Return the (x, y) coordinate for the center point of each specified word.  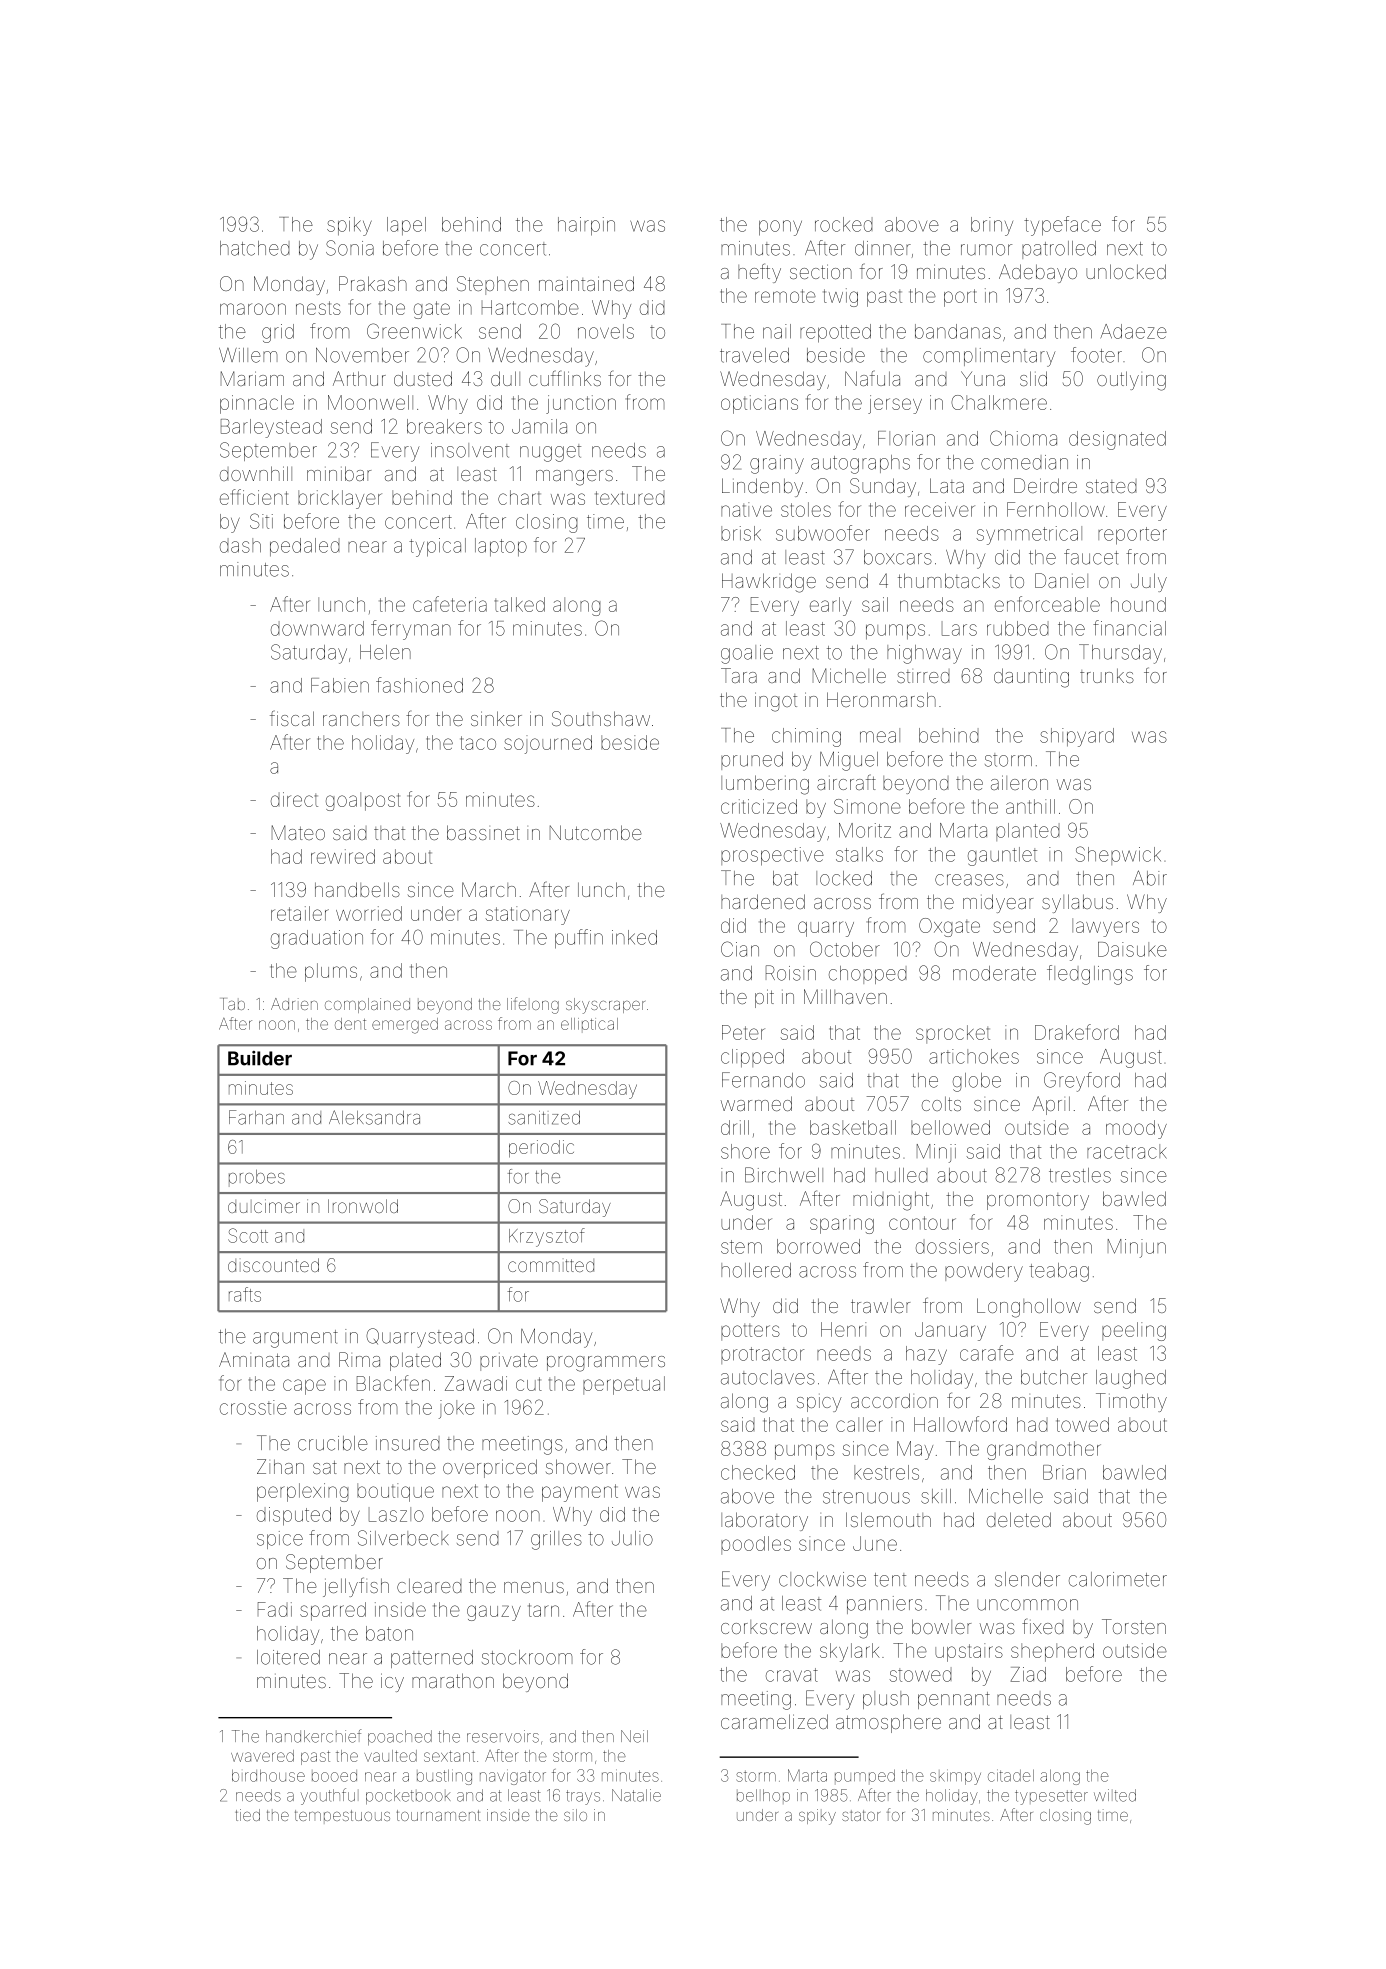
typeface (1062, 226)
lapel (406, 226)
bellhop (763, 1795)
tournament (438, 1815)
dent (350, 1024)
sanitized (544, 1118)
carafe (987, 1353)
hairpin (586, 226)
